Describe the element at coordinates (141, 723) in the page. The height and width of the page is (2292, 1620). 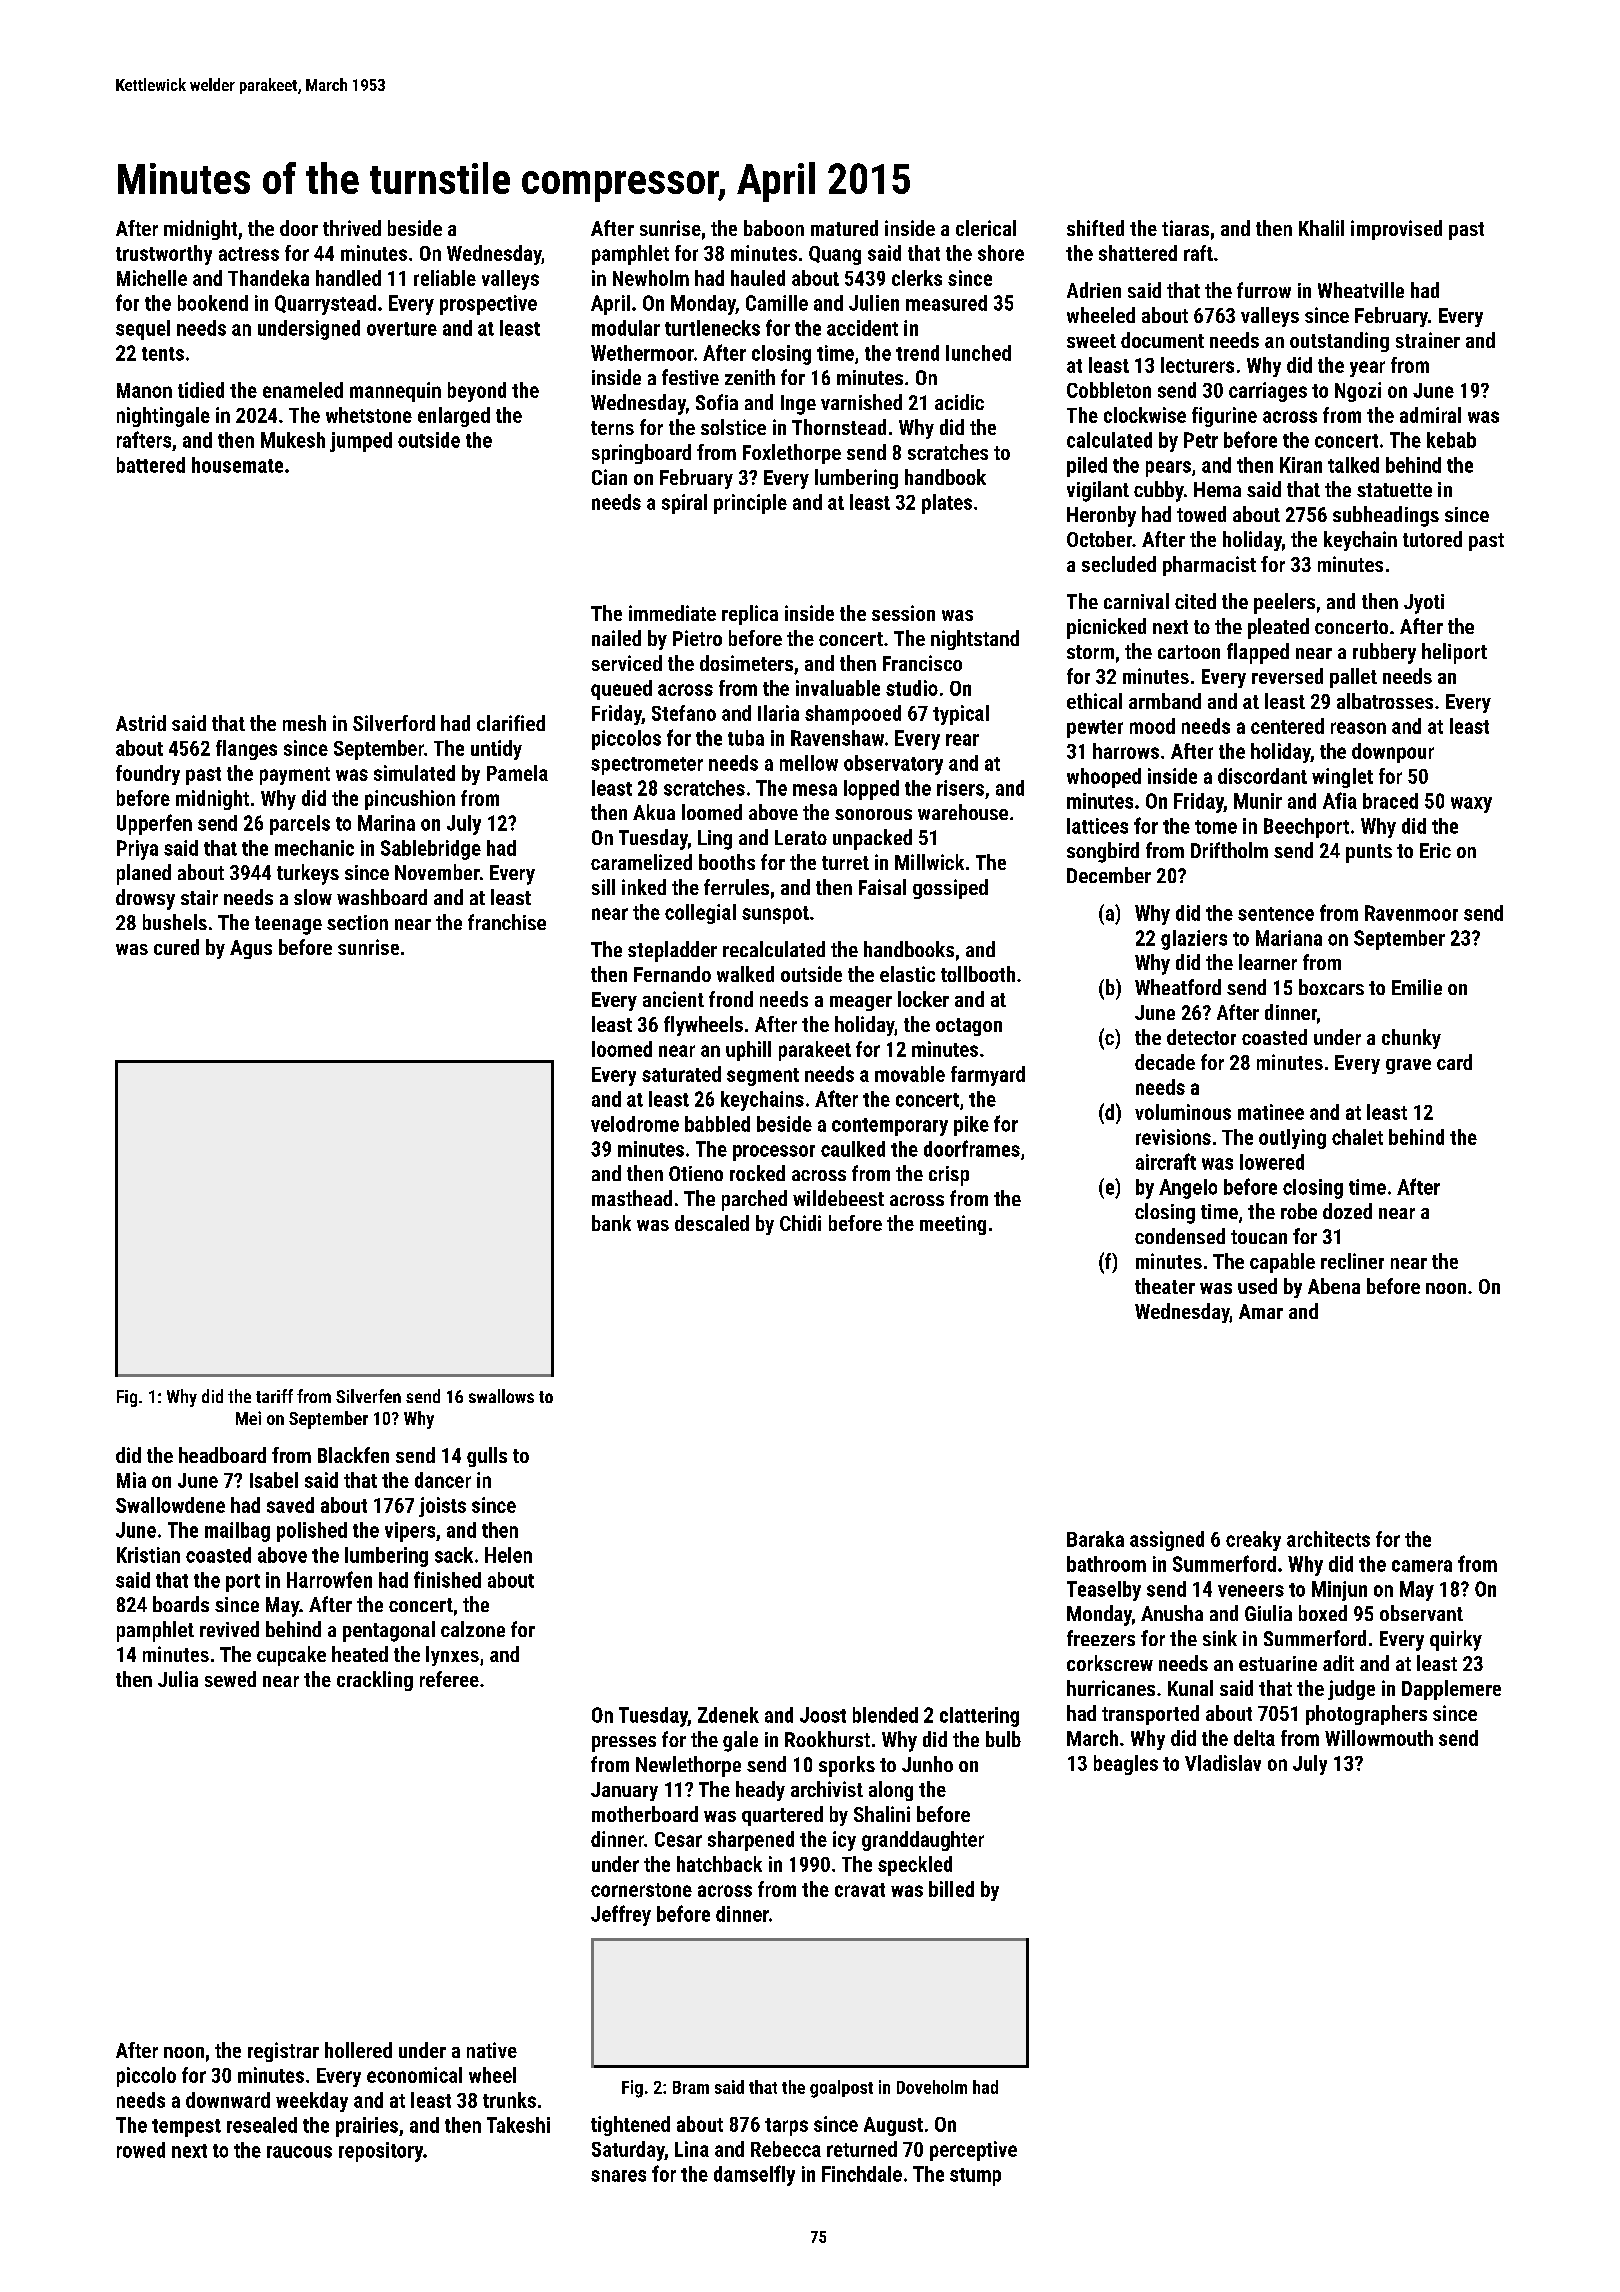
I see `Astrid` at that location.
